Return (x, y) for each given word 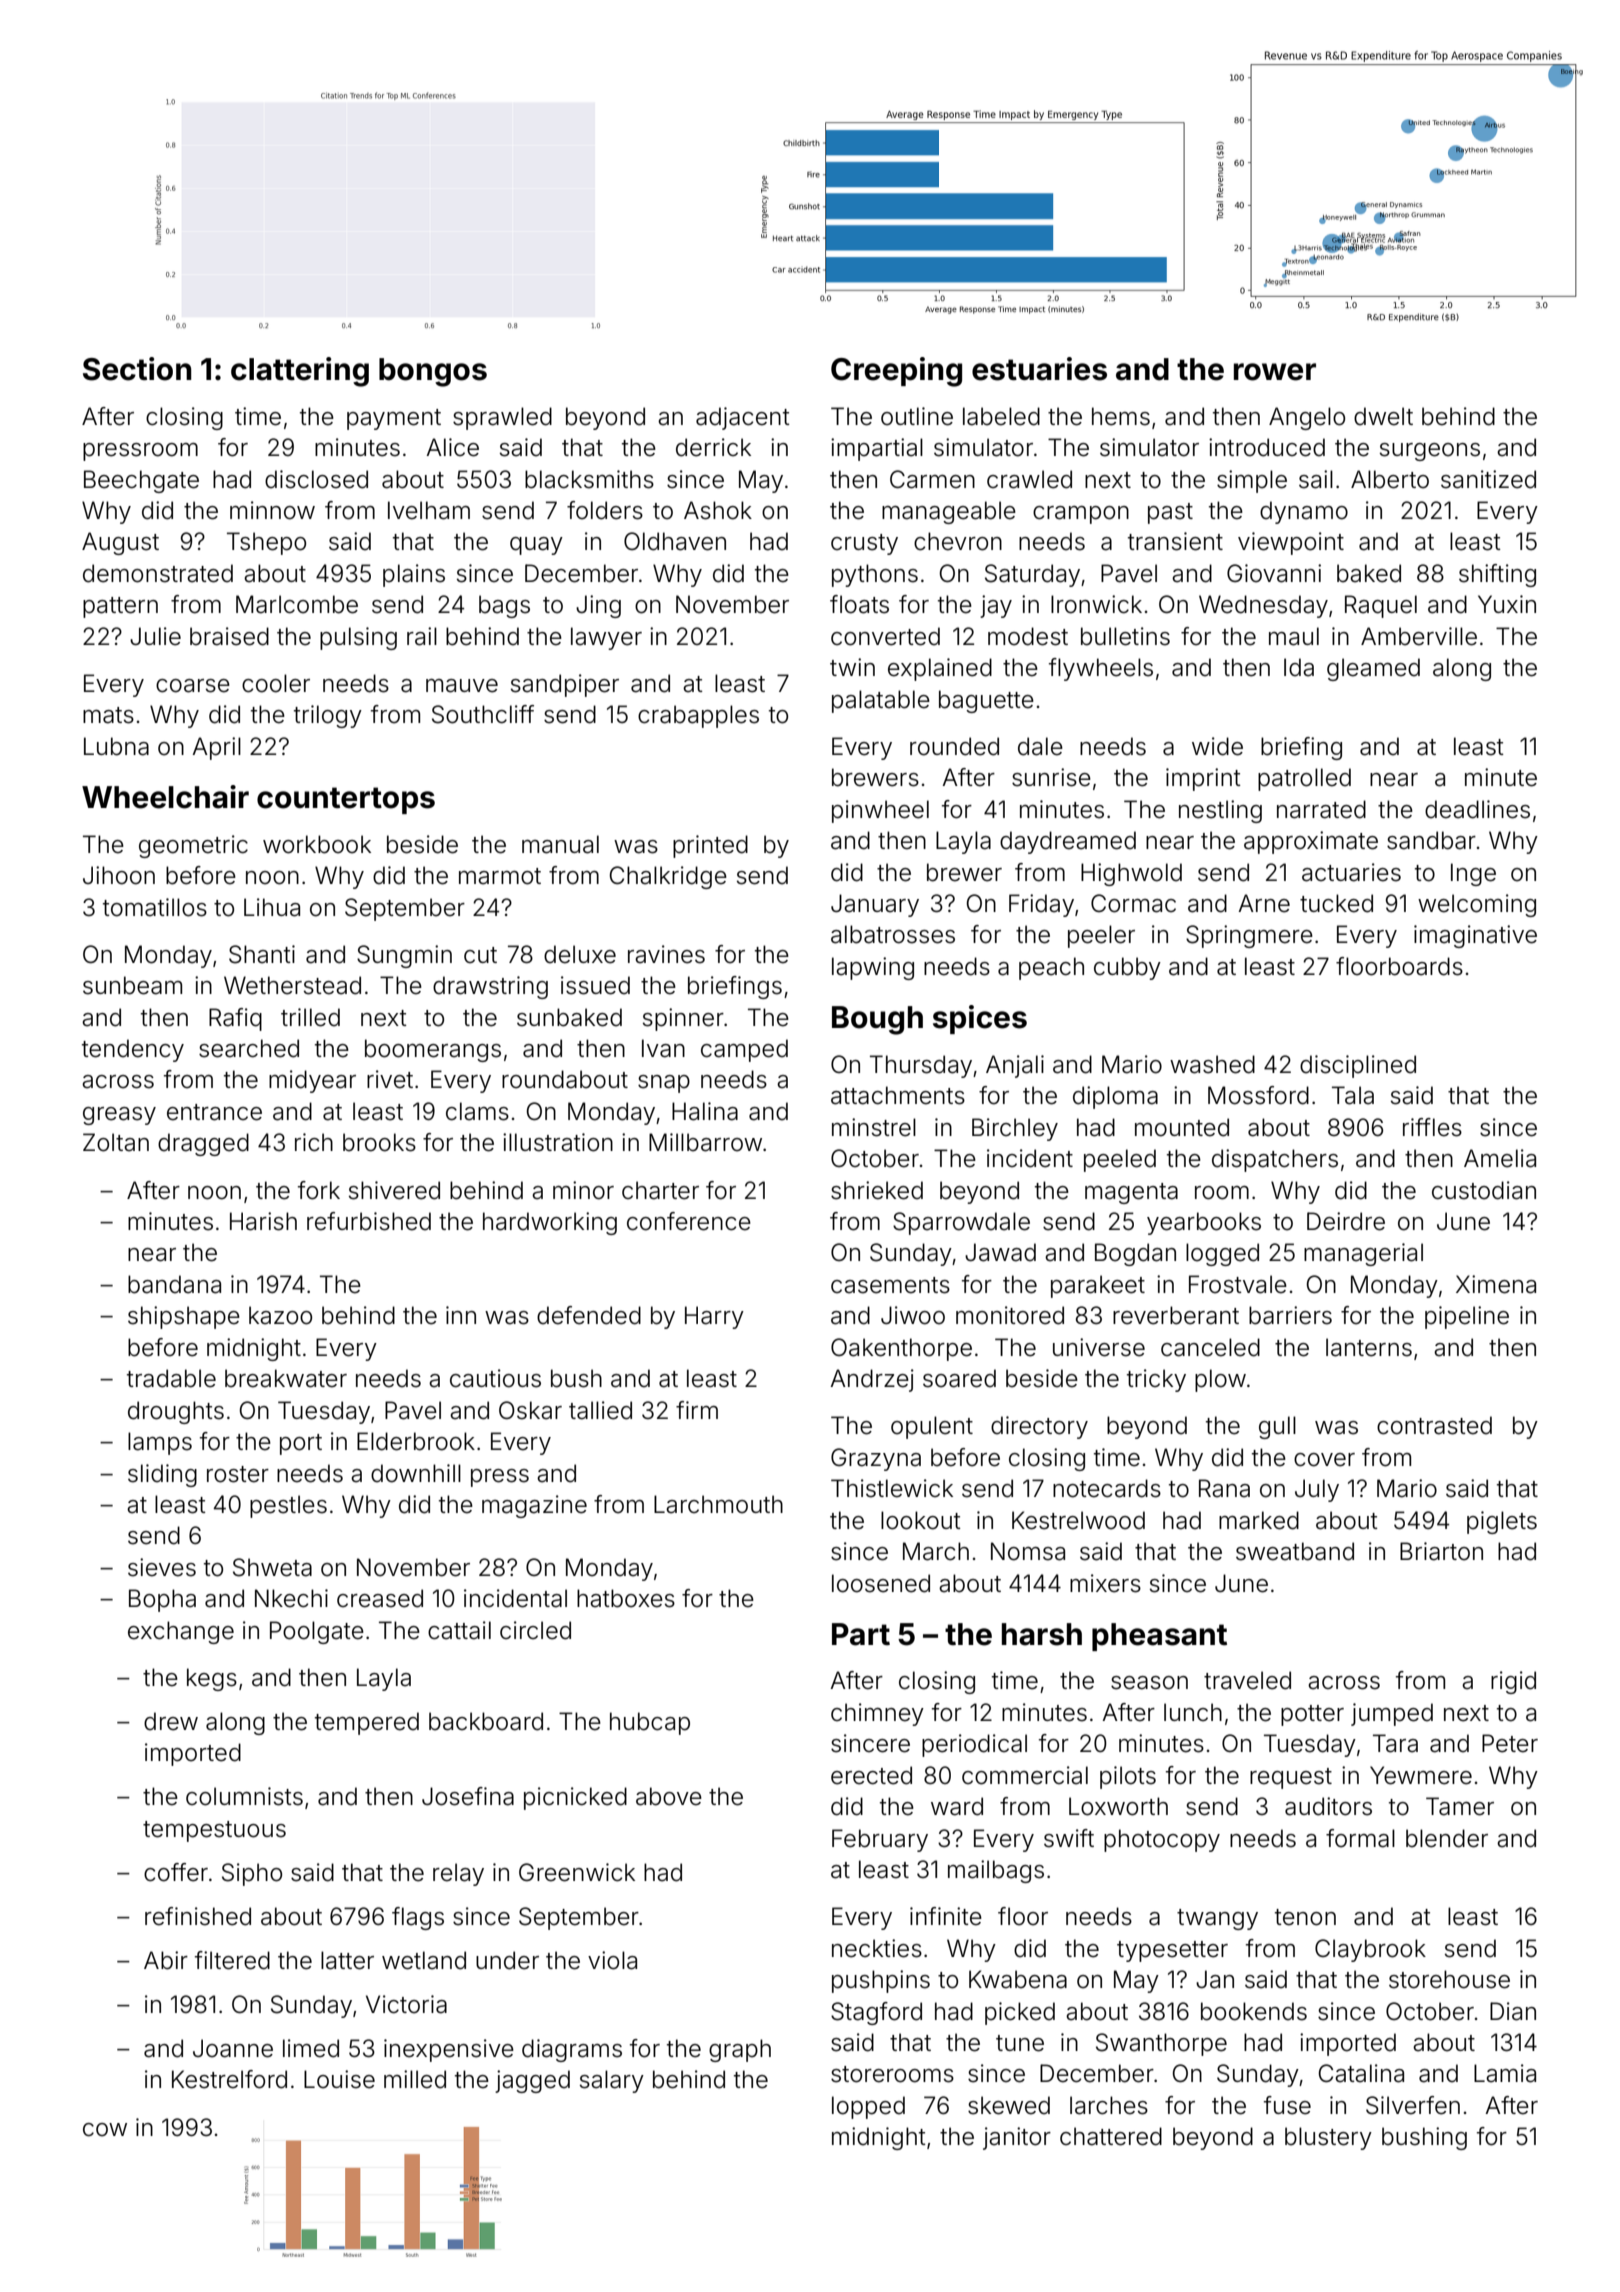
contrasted (1434, 1425)
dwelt (1383, 416)
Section (137, 369)
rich (314, 1142)
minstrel (874, 1127)
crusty (864, 544)
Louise (339, 2079)
